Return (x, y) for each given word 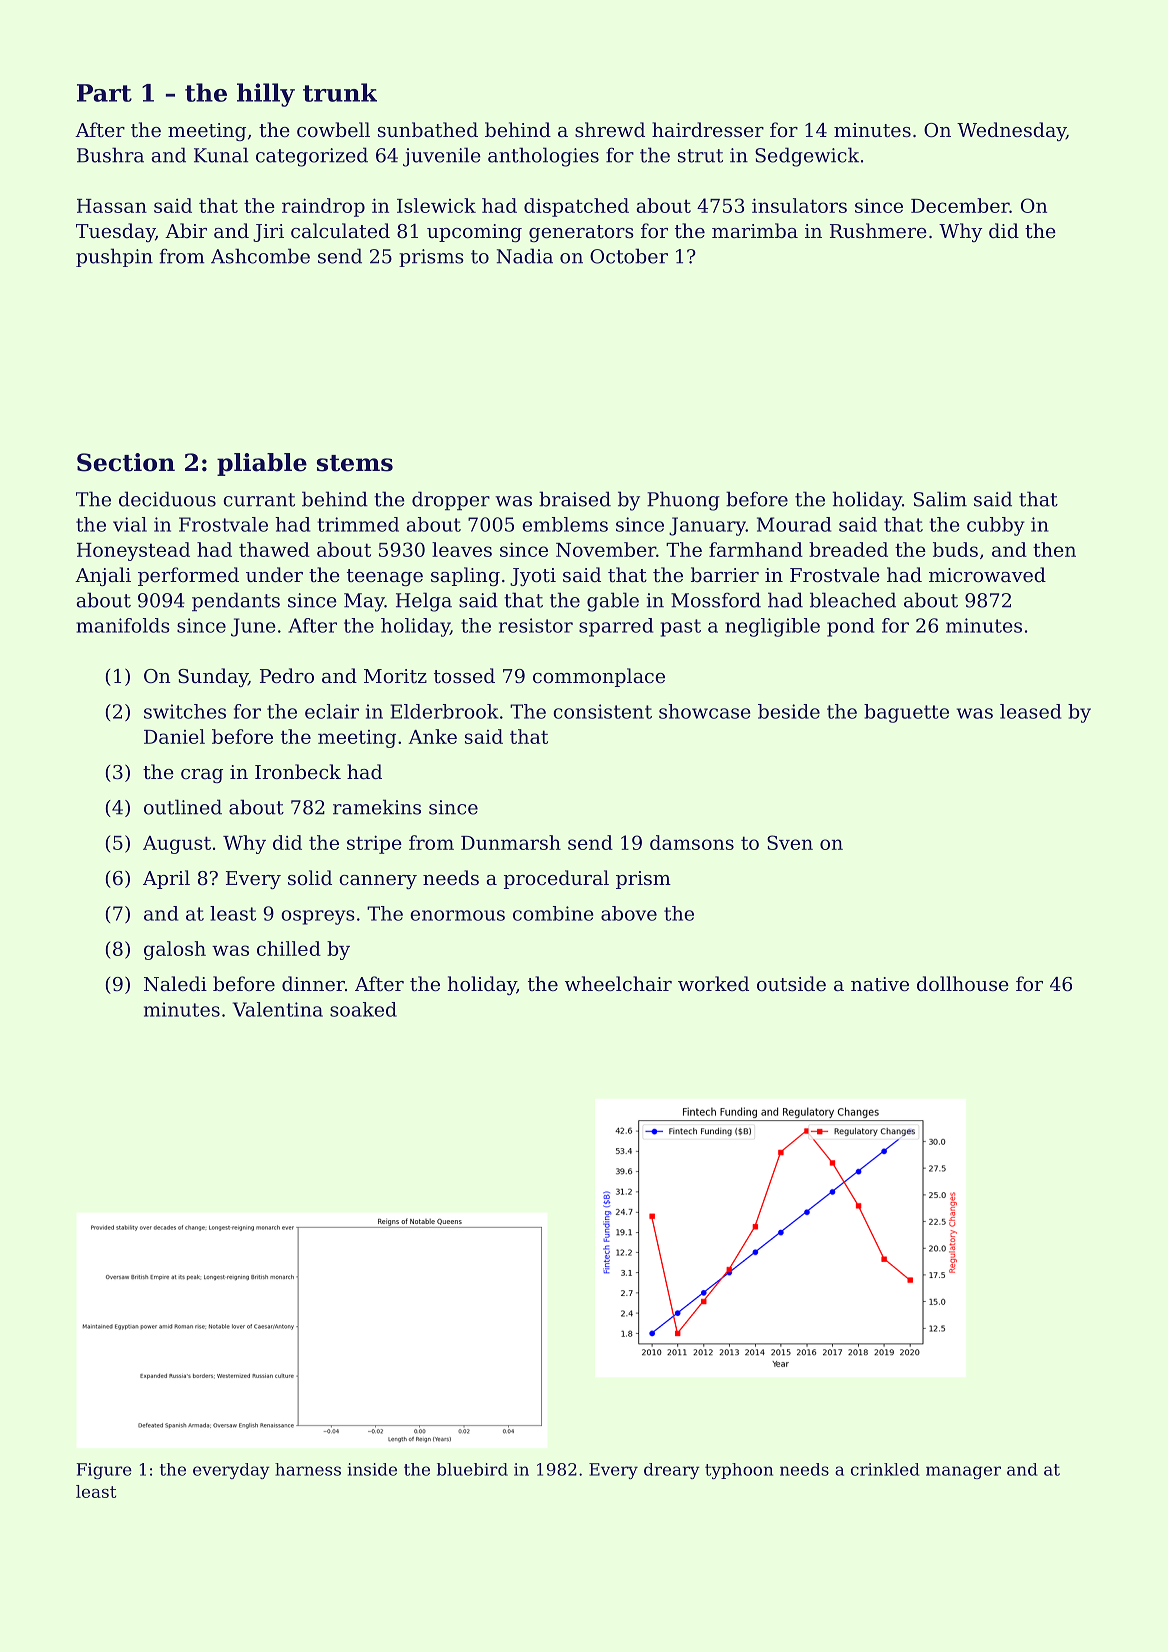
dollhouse (963, 983)
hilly (266, 95)
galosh (175, 950)
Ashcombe (260, 256)
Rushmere (878, 230)
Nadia (525, 256)
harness (308, 1469)
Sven (790, 842)
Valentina (278, 1009)
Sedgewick (807, 157)
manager (963, 1472)
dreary (672, 1471)
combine (553, 913)
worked (713, 983)
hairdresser (708, 129)
